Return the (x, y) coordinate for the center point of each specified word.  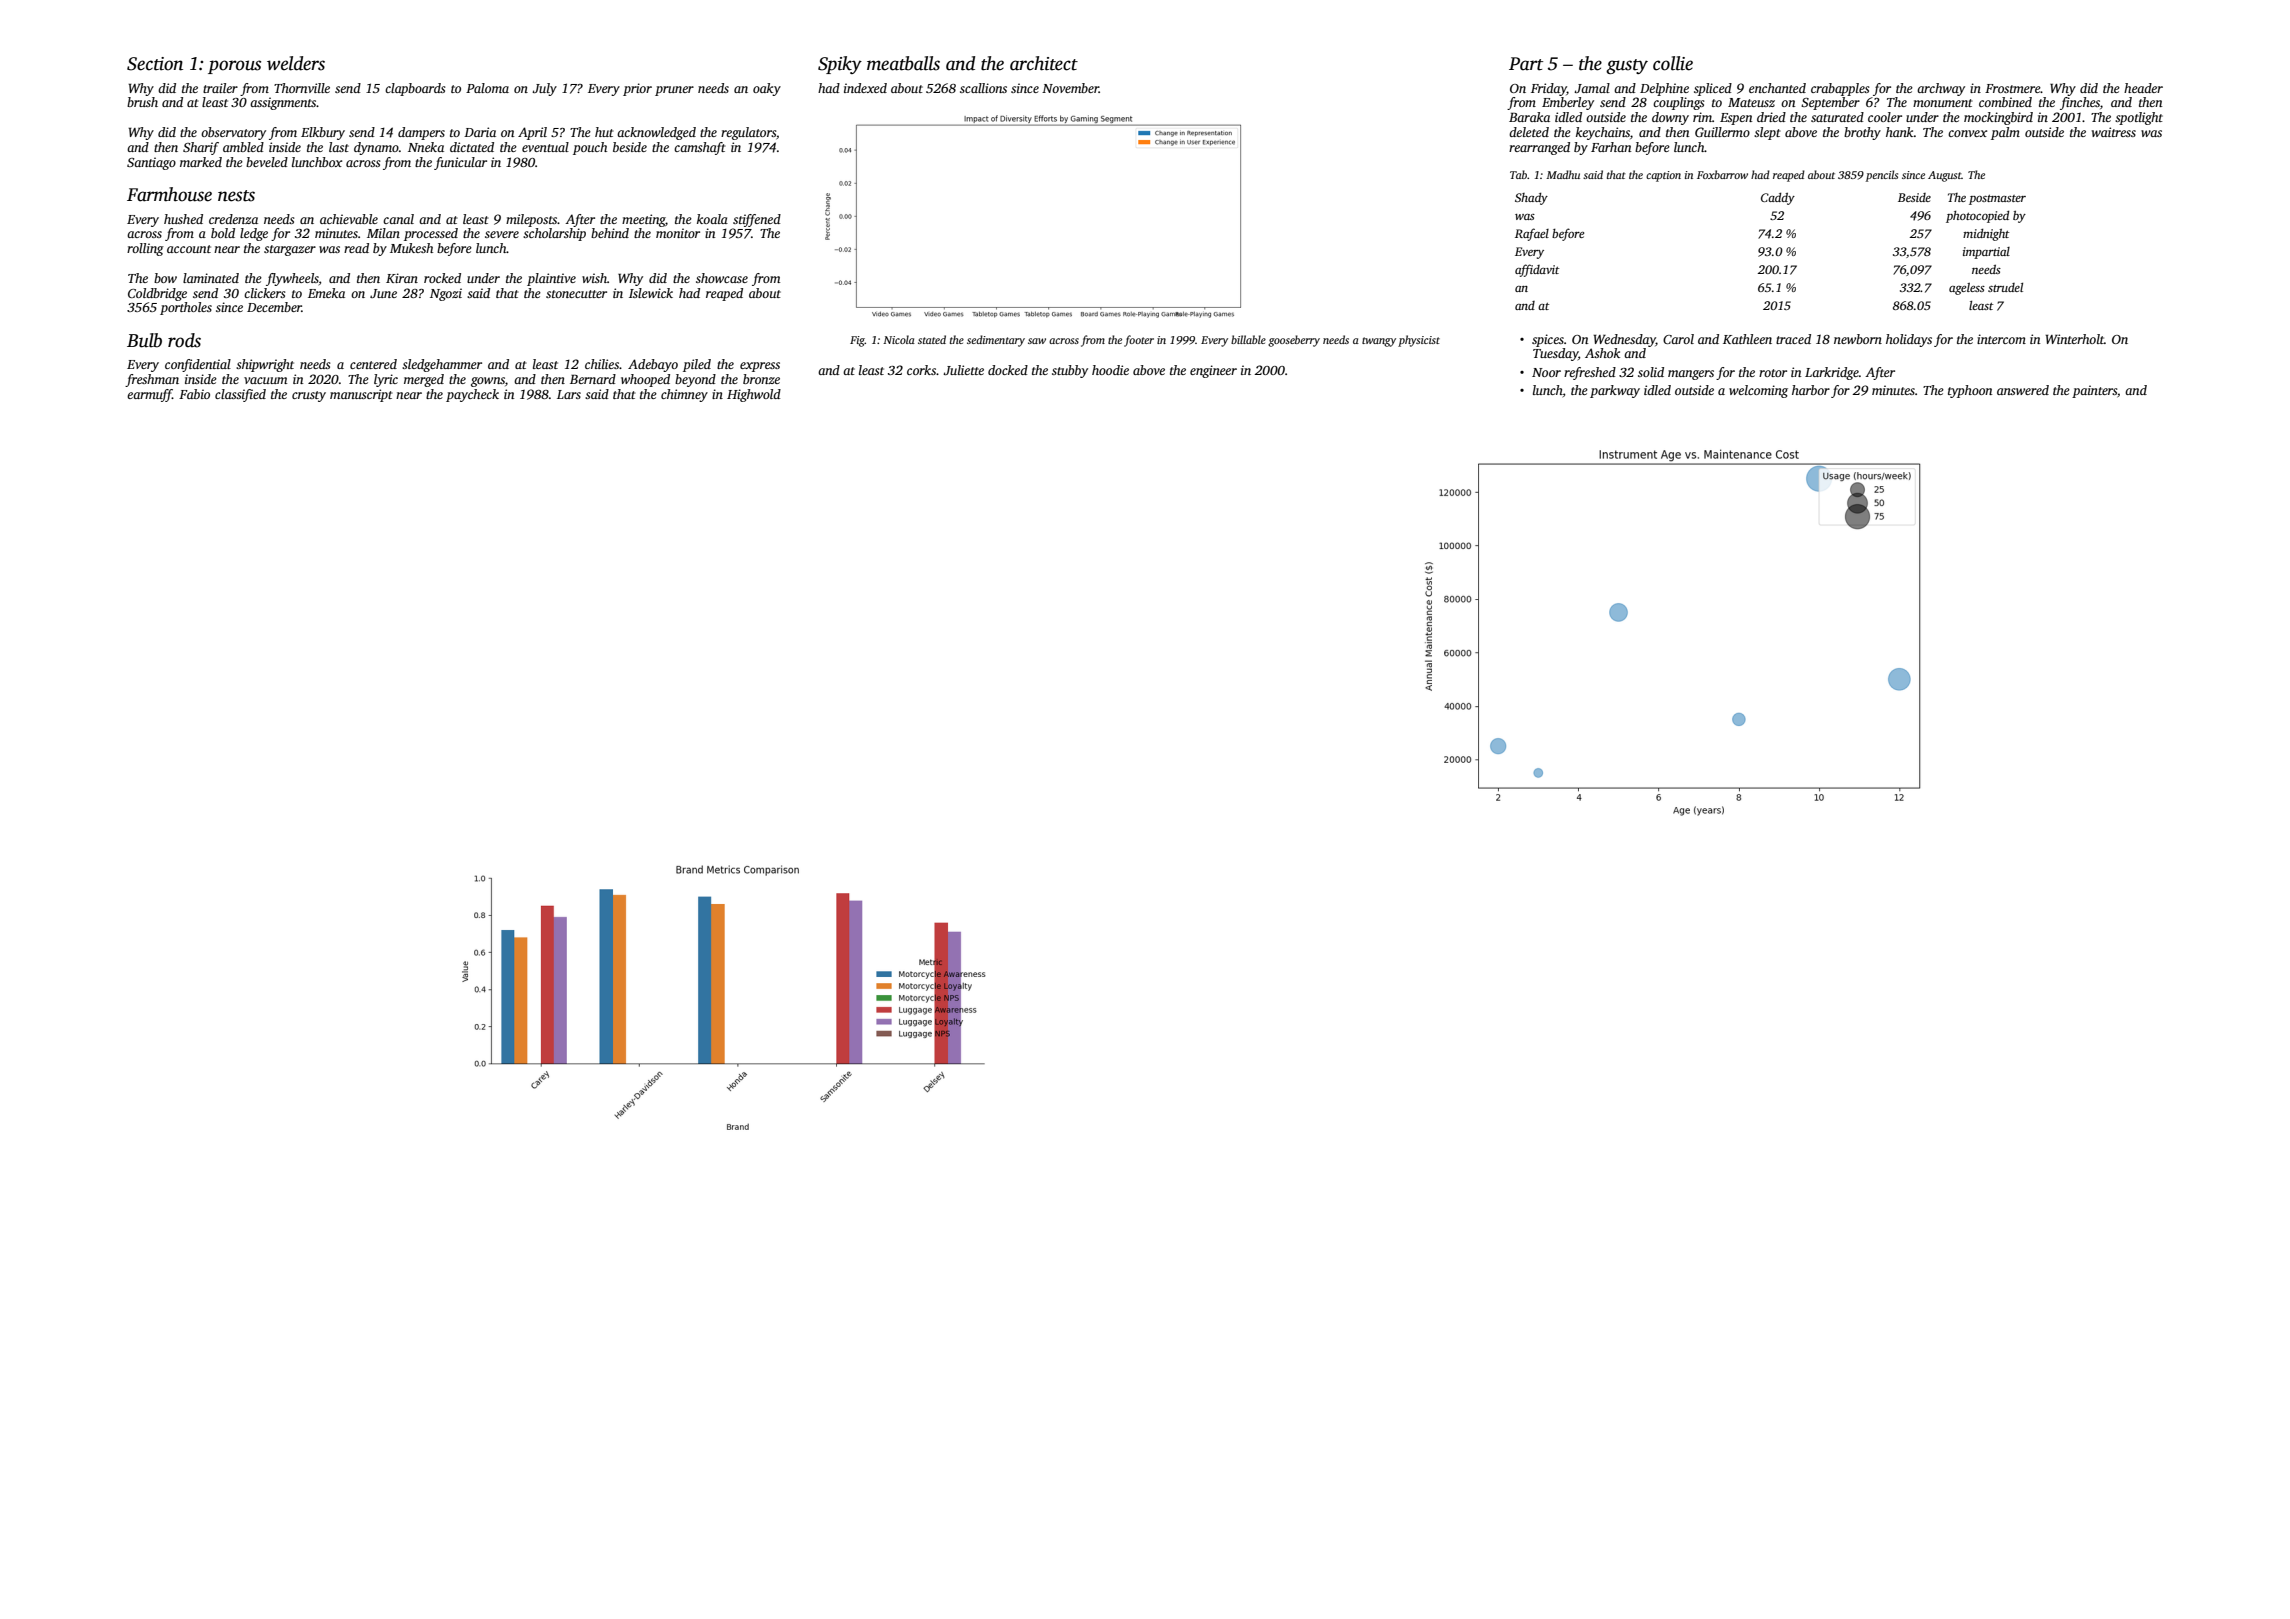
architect (1044, 63)
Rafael (1532, 234)
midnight (1986, 235)
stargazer (290, 250)
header (2143, 88)
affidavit (1537, 270)
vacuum (265, 380)
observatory (233, 133)
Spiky (840, 65)
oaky (767, 89)
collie (1673, 63)
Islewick (651, 293)
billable (1248, 339)
